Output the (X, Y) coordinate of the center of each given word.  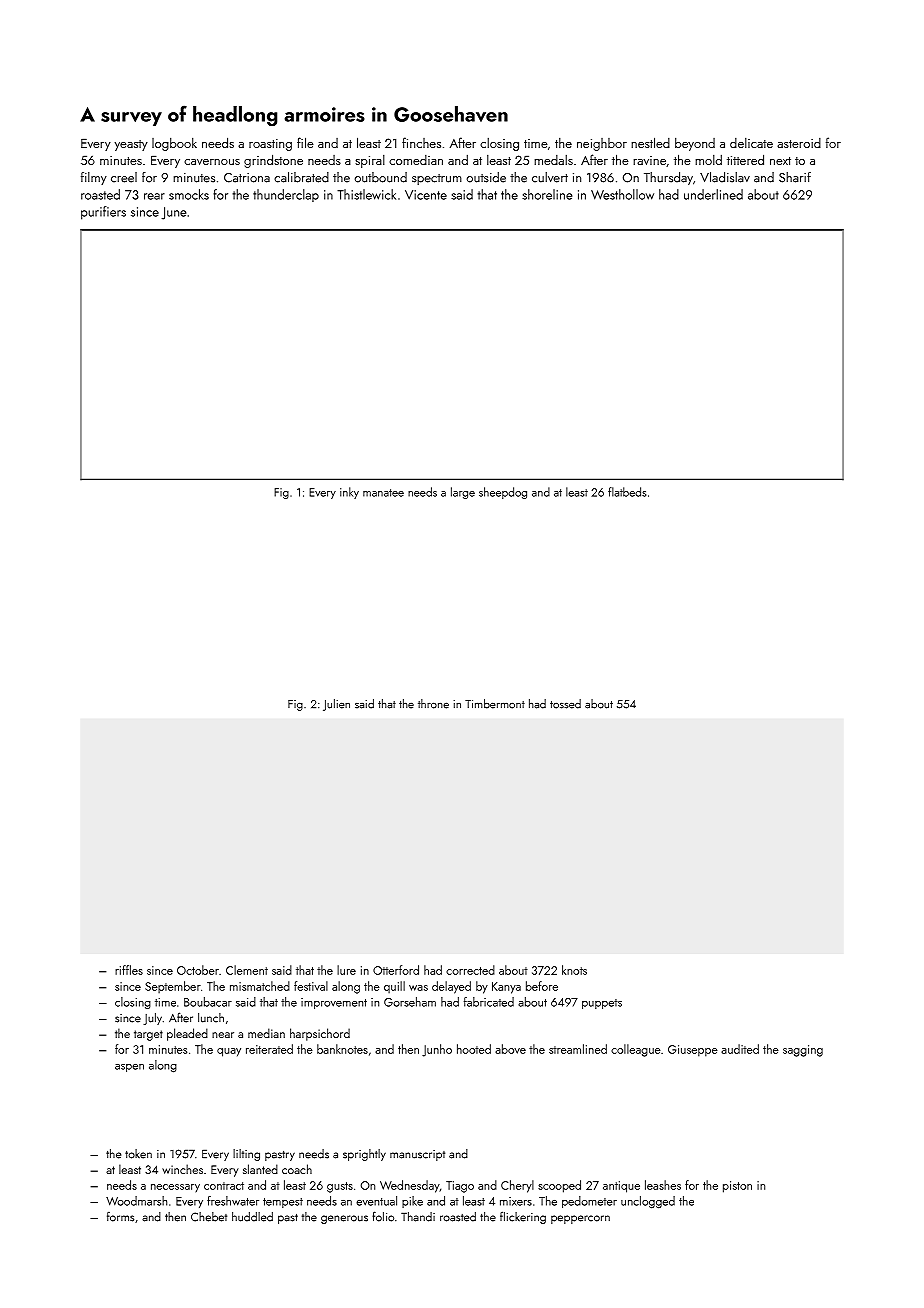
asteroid (799, 143)
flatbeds (627, 492)
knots (574, 970)
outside (486, 177)
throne (433, 704)
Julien (336, 705)
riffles (129, 970)
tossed (565, 704)
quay (229, 1052)
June (174, 213)
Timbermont (495, 704)
